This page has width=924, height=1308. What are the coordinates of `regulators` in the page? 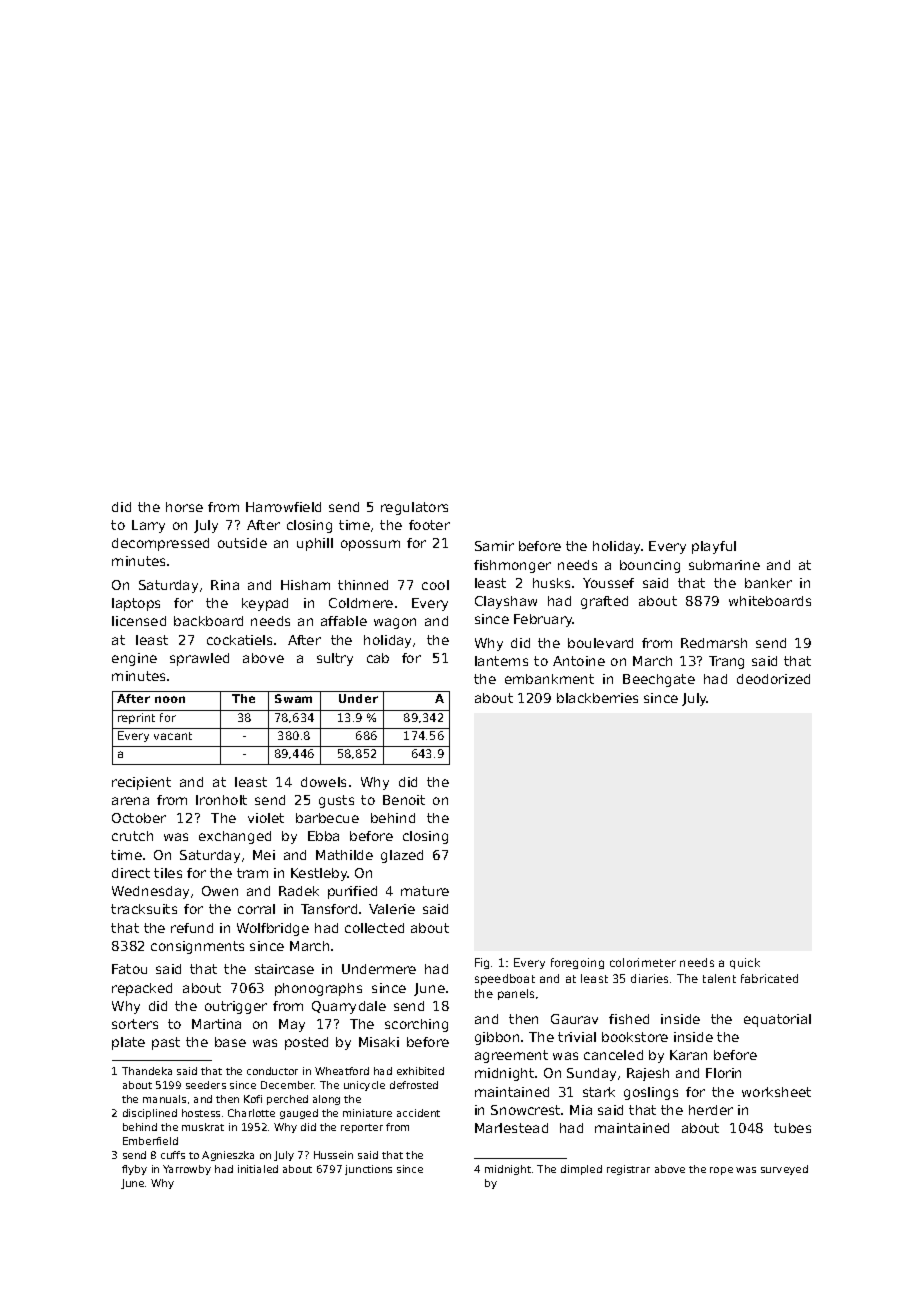 It's located at (414, 508).
